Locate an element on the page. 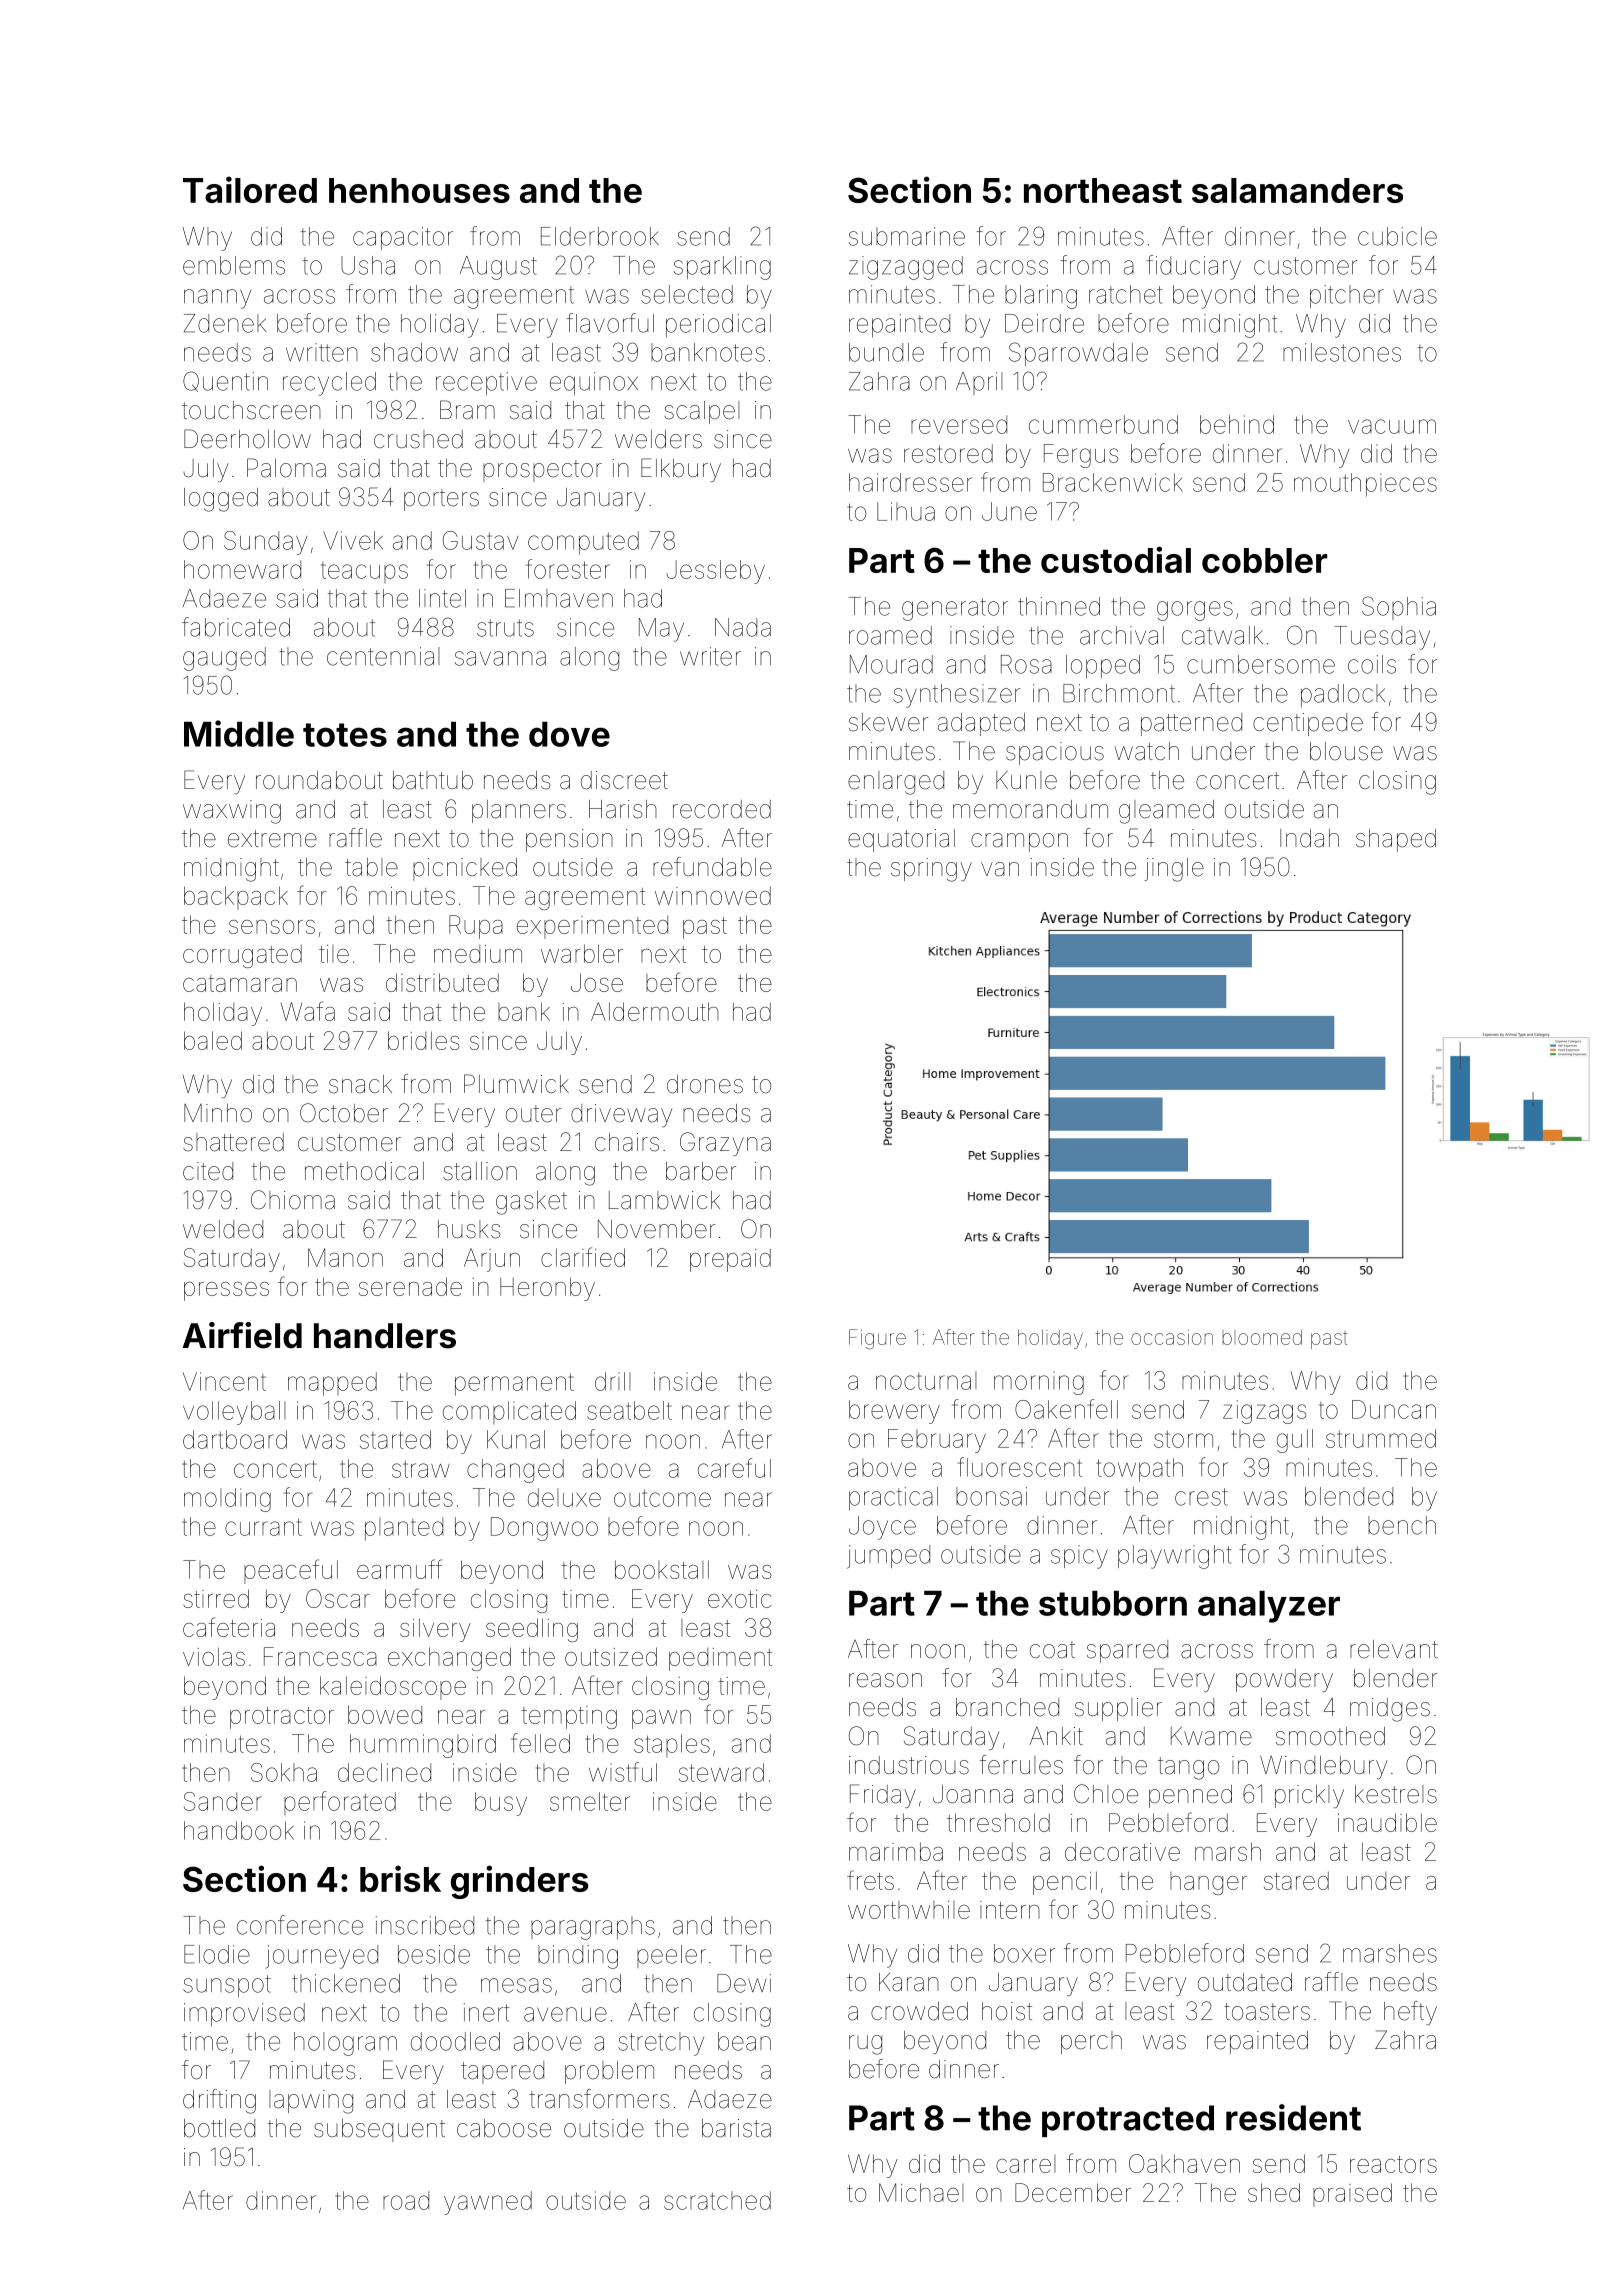 This page has height=2292, width=1620. vacuum is located at coordinates (1392, 426).
